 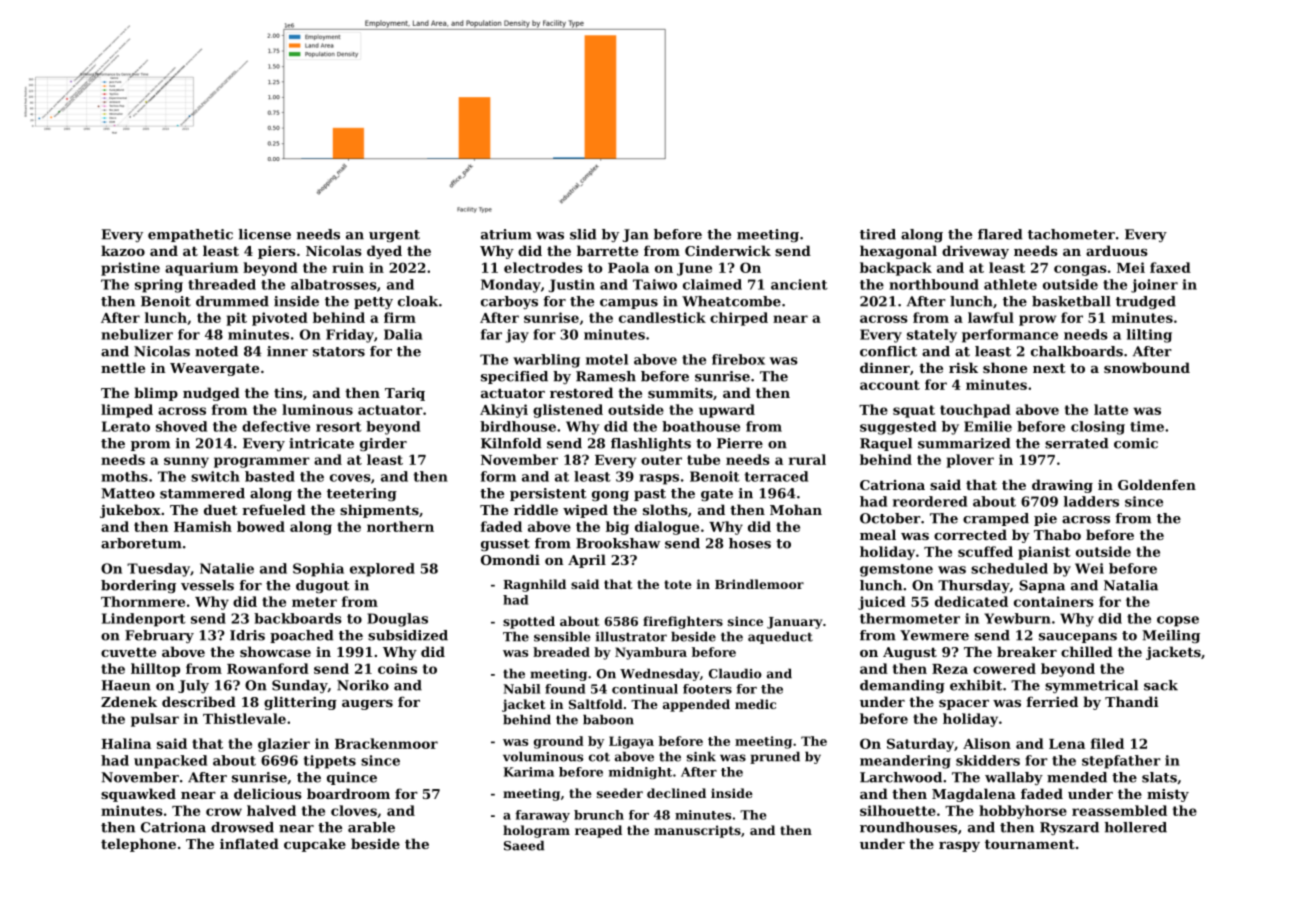 I want to click on tournament, so click(x=1030, y=844).
